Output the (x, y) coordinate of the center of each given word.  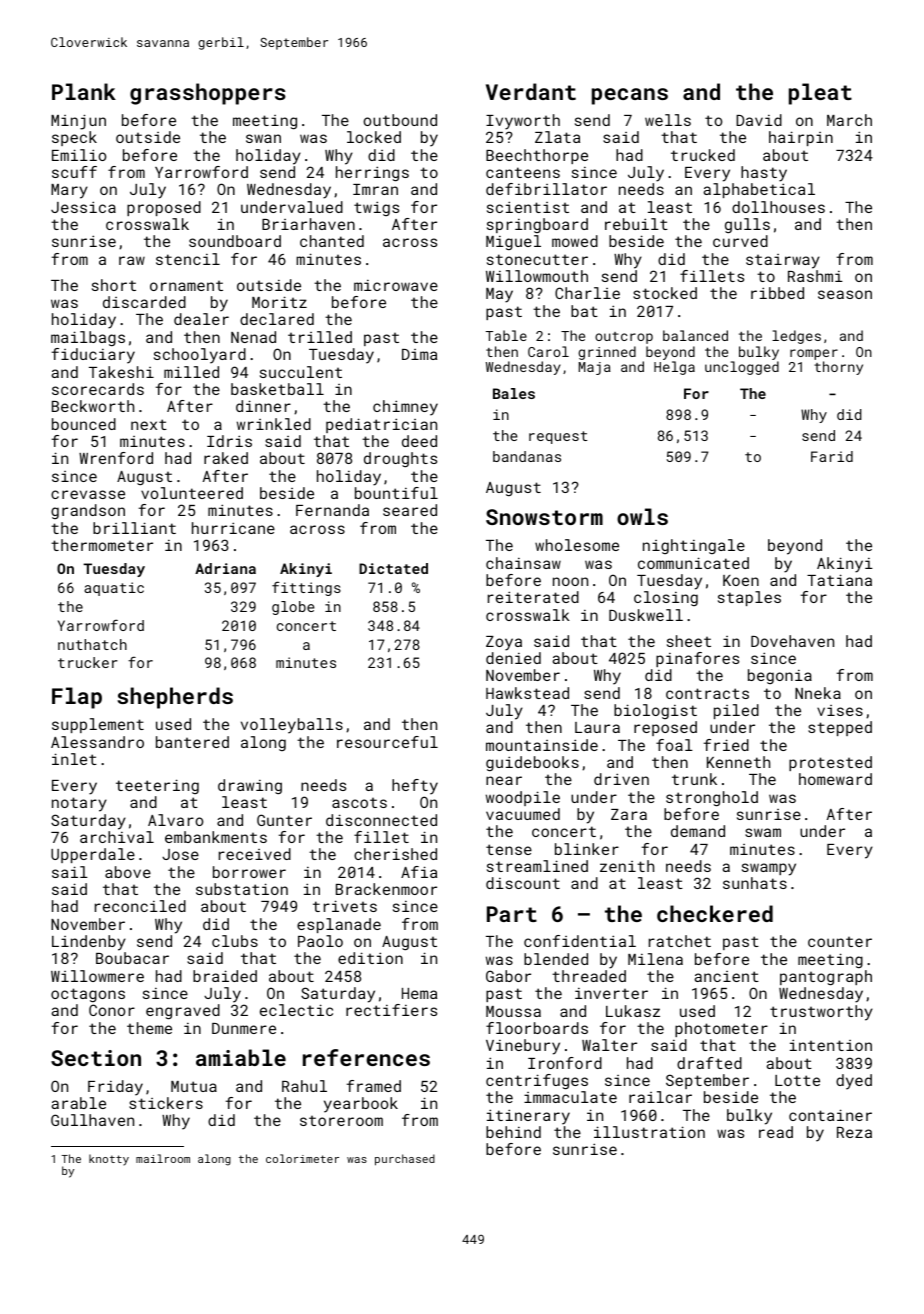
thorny (838, 368)
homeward (835, 779)
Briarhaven (308, 224)
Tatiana (839, 580)
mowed (575, 241)
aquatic (114, 589)
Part (512, 914)
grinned (607, 353)
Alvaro (175, 820)
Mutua (194, 1086)
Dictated (393, 568)
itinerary (528, 1117)
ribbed (777, 293)
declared (277, 319)
